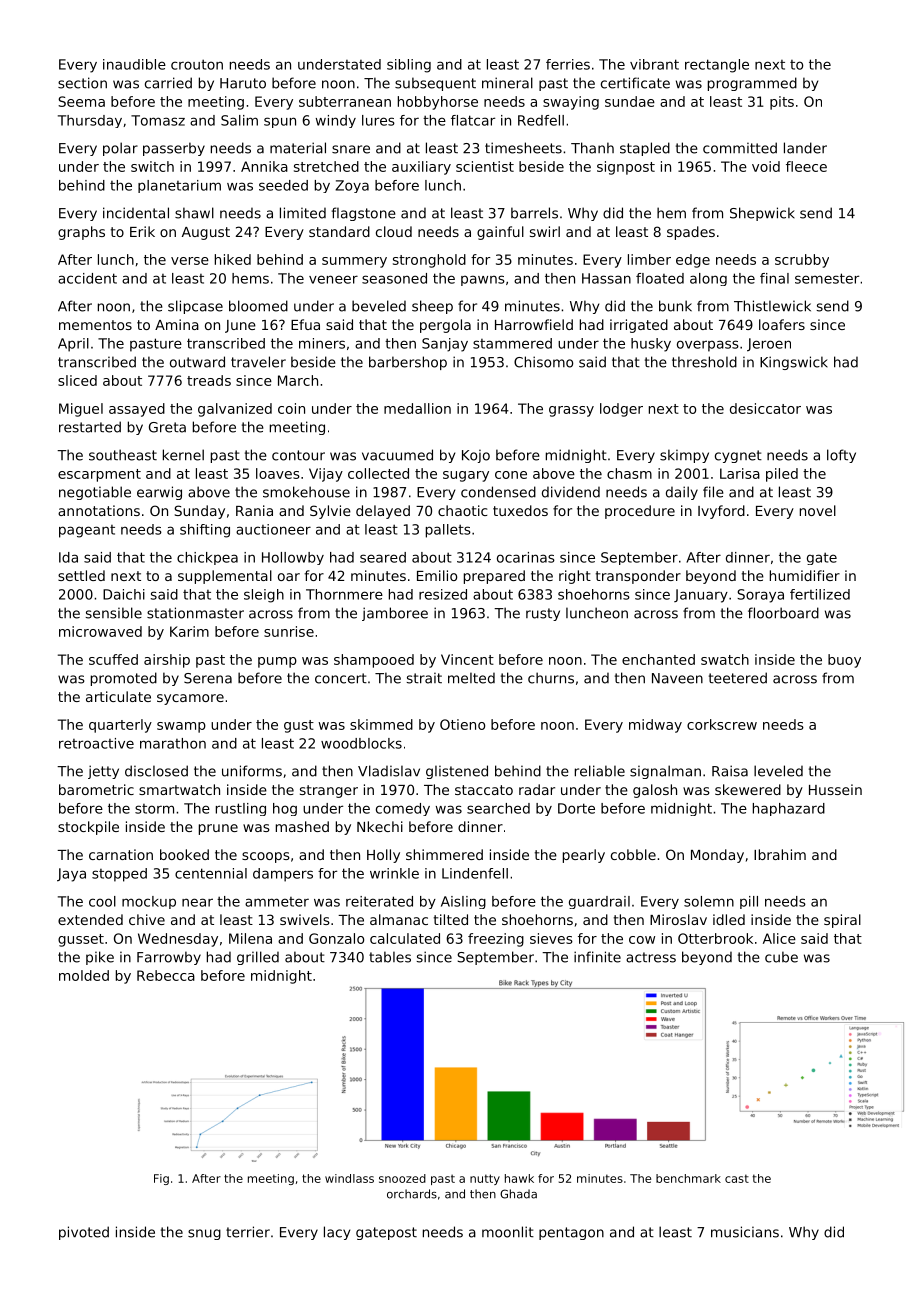 The width and height of the screenshot is (924, 1308). I want to click on grilled, so click(258, 958).
